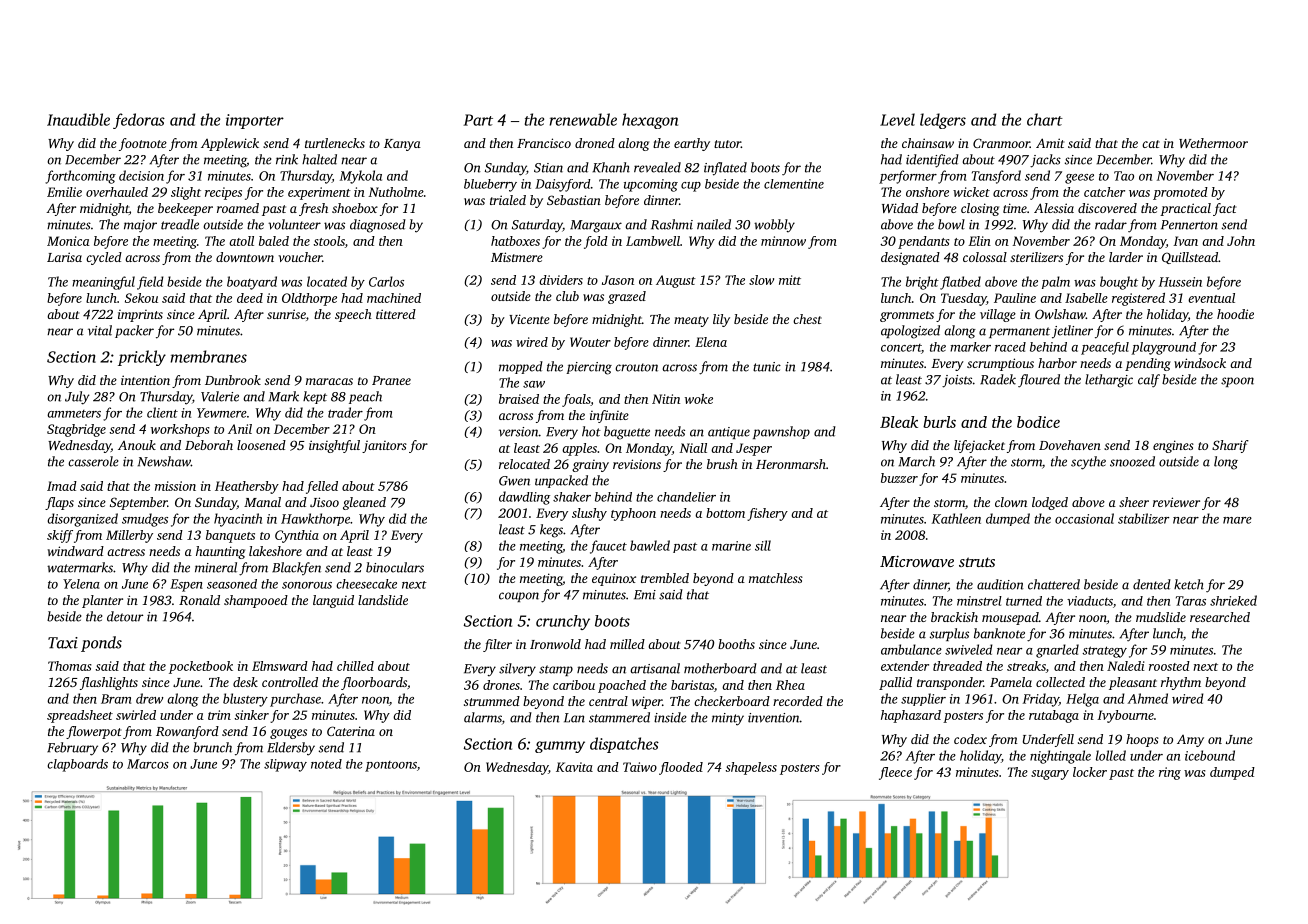  I want to click on milled, so click(627, 644).
